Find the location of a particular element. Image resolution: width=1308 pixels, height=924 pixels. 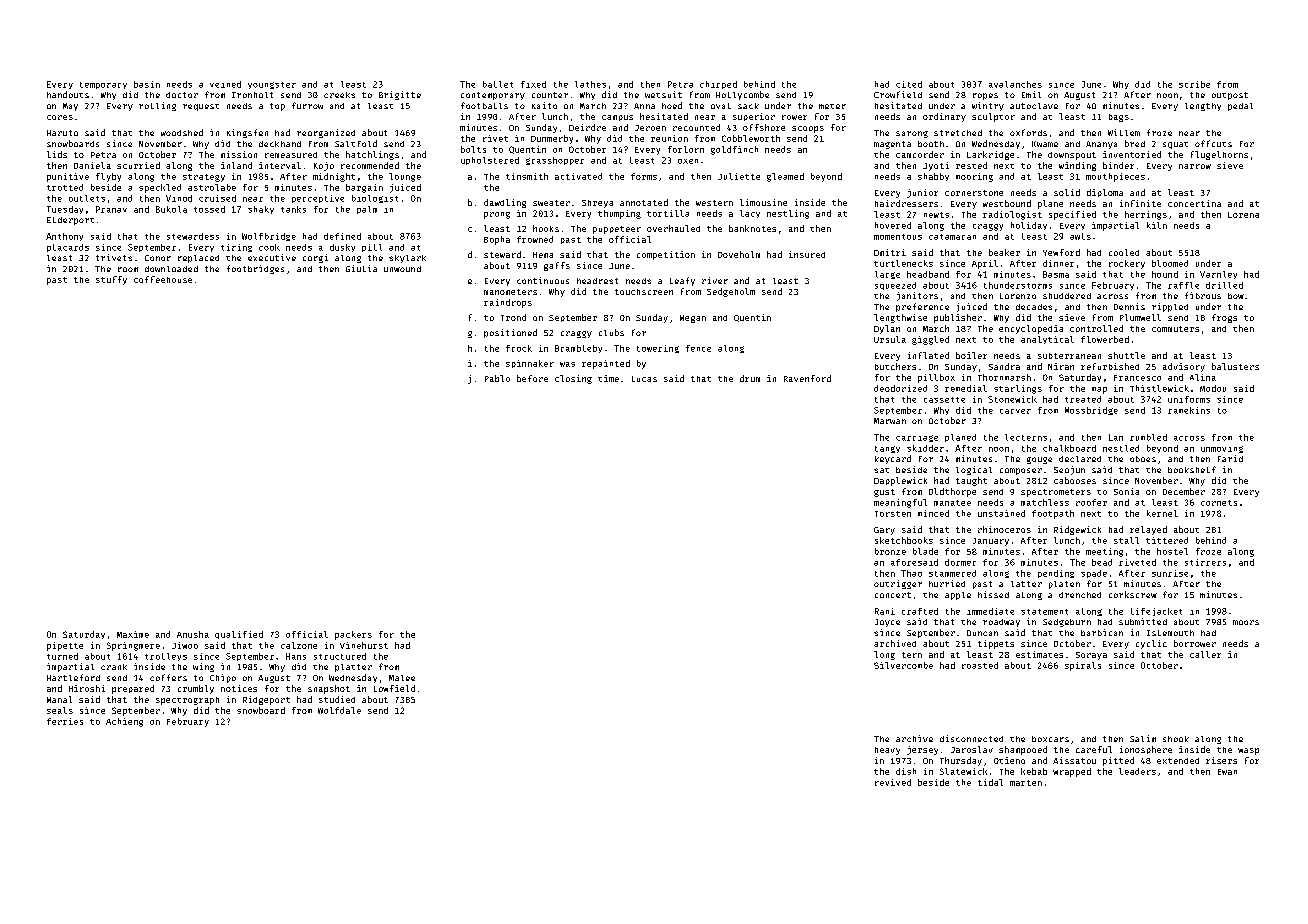

furrow is located at coordinates (307, 105).
